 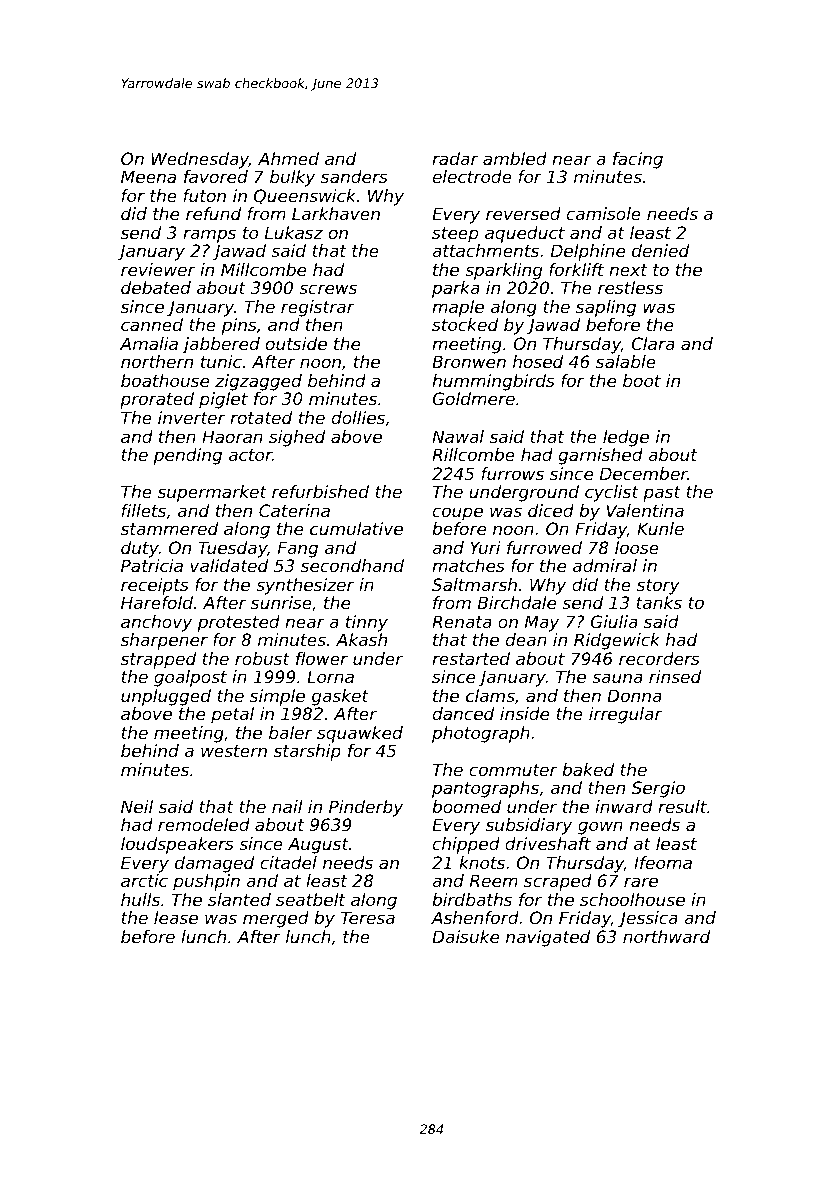 What do you see at coordinates (158, 660) in the document?
I see `strapped` at bounding box center [158, 660].
